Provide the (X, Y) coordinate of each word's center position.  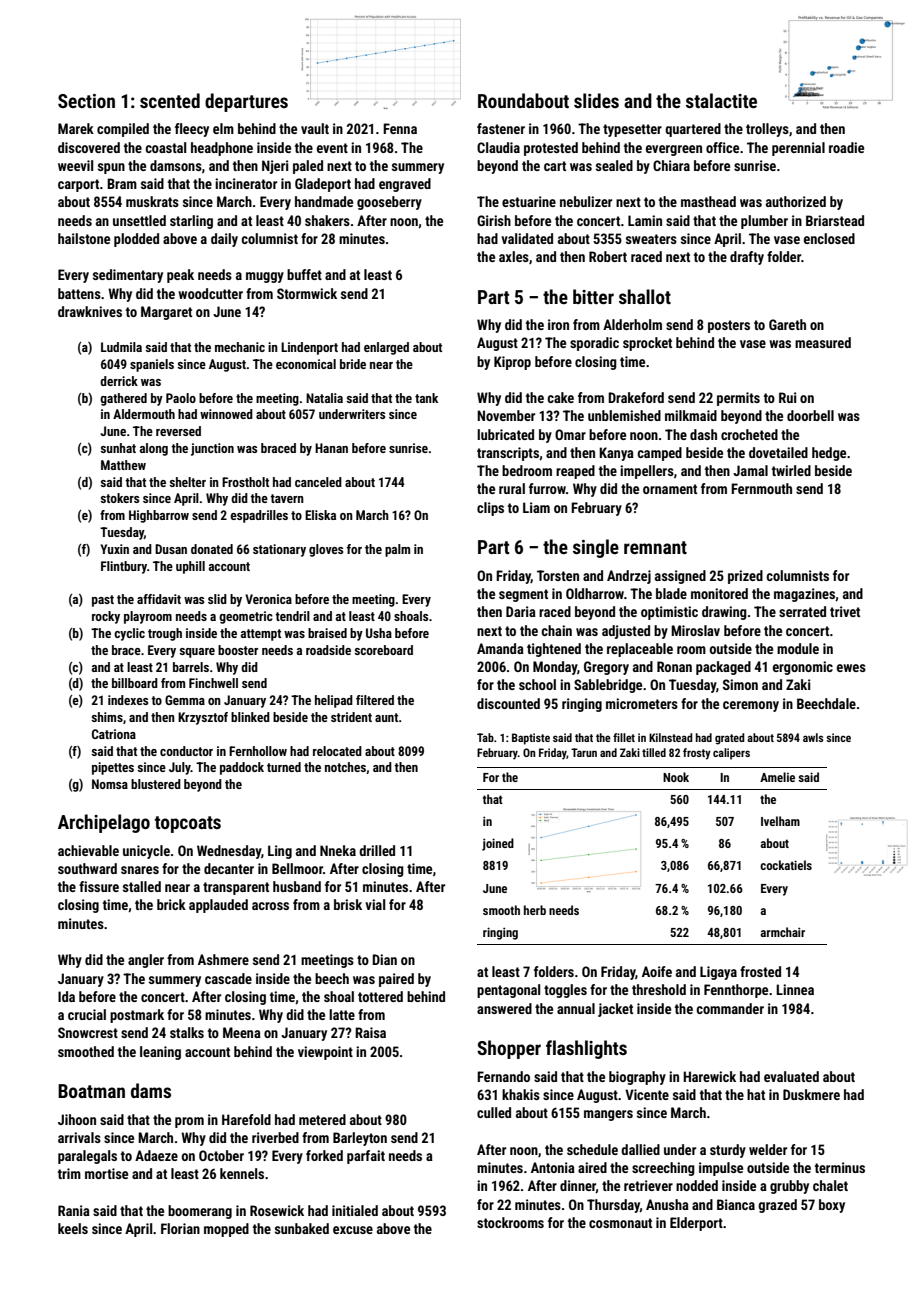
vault (315, 128)
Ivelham (780, 821)
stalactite (721, 100)
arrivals (79, 1137)
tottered (380, 996)
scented (170, 100)
